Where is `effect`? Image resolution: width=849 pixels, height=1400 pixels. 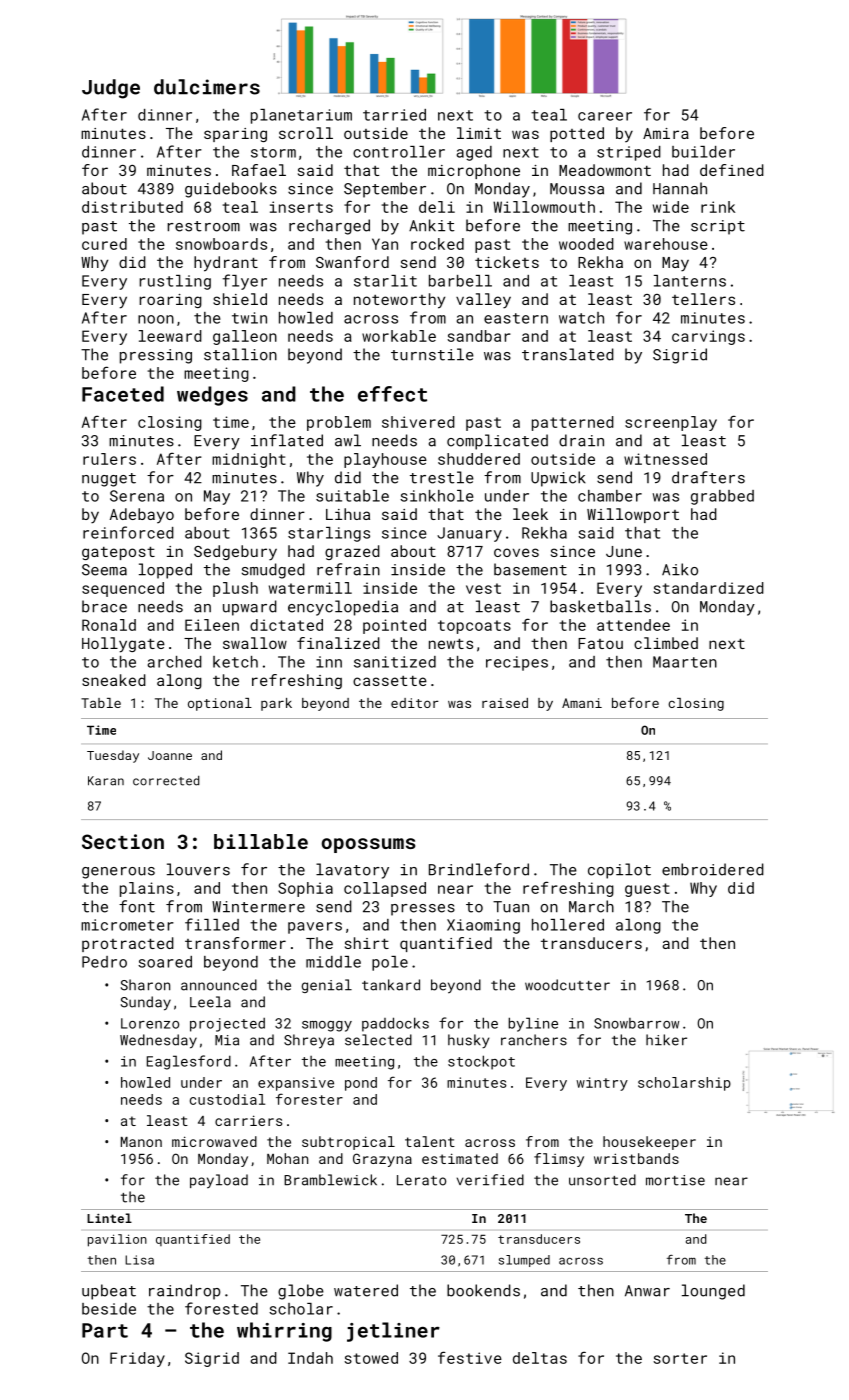
effect is located at coordinates (392, 394).
